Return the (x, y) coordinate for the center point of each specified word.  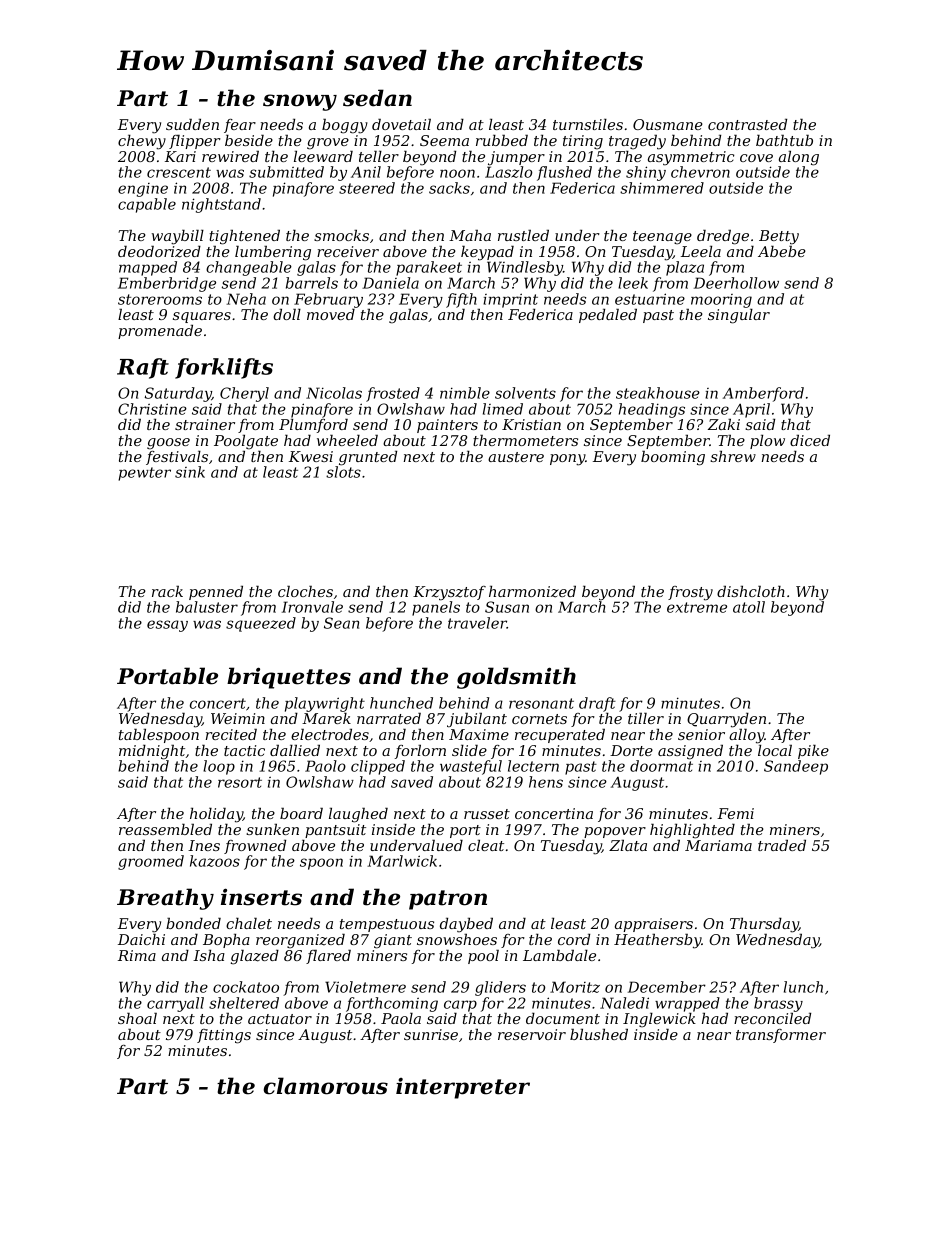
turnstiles (588, 124)
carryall (175, 1004)
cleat (486, 845)
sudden (192, 124)
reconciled (772, 1018)
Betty (779, 237)
